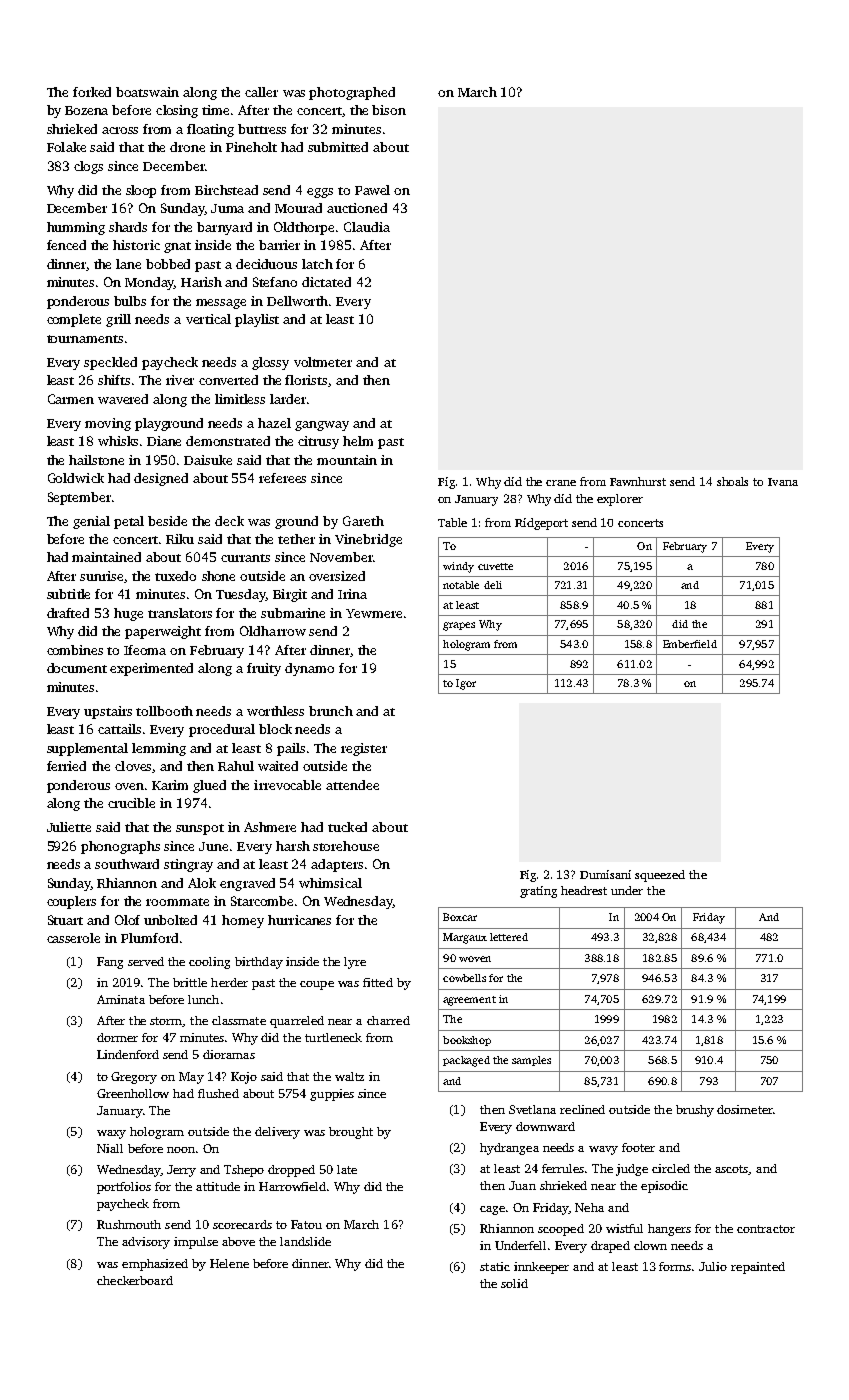 This screenshot has height=1400, width=849. I want to click on photographed, so click(352, 93).
